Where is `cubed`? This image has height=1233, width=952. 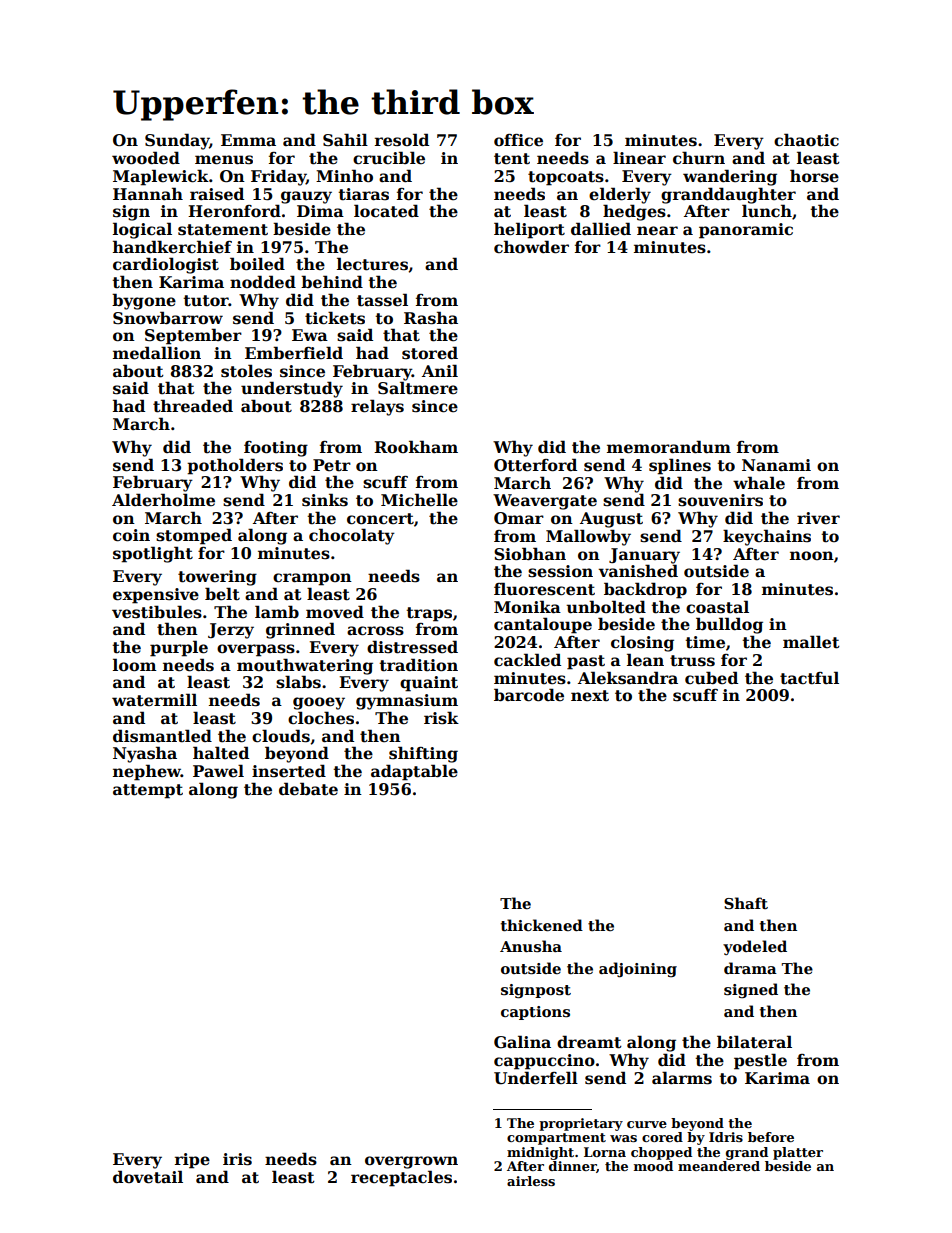
cubed is located at coordinates (711, 678).
